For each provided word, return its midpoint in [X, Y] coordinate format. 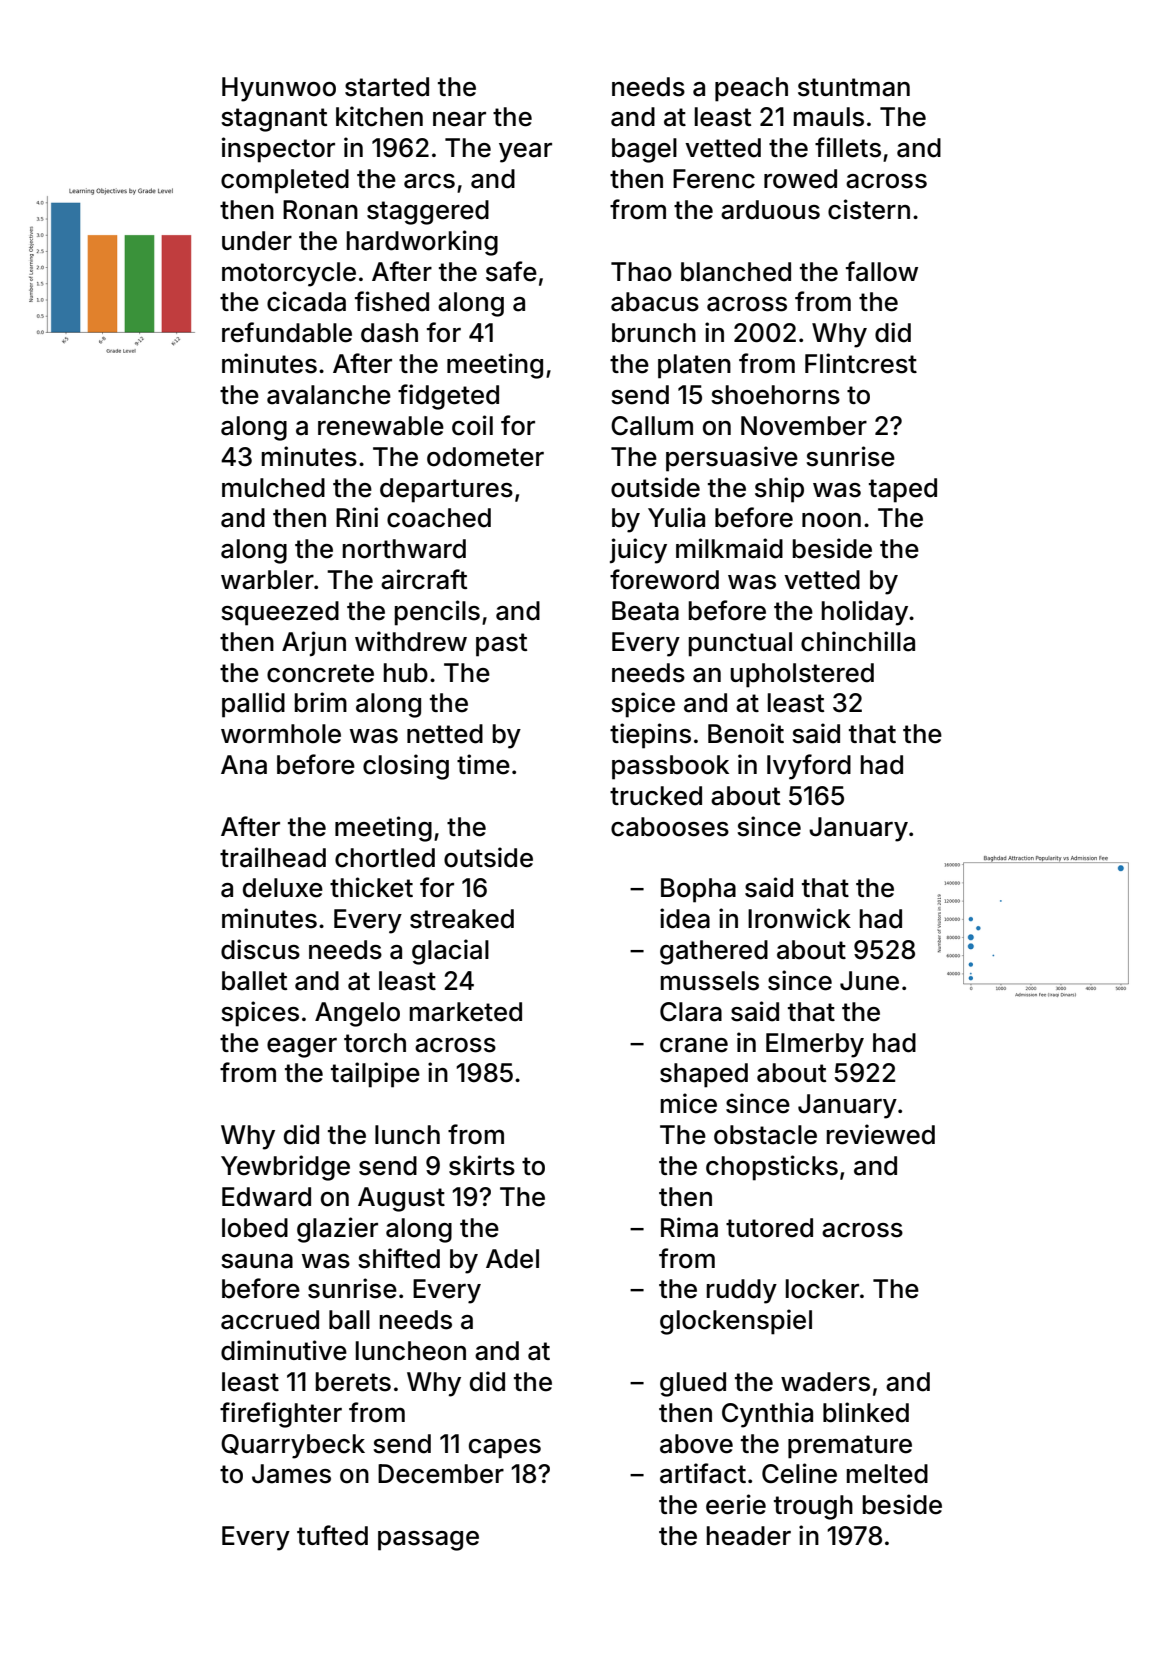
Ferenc [714, 179]
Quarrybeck [293, 1446]
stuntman [854, 87]
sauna [257, 1261]
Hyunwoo [279, 89]
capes [505, 1449]
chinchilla [858, 641]
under [257, 241]
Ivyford [809, 767]
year [525, 153]
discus [260, 949]
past [501, 645]
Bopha [698, 890]
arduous [770, 210]
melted [887, 1474]
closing [406, 767]
